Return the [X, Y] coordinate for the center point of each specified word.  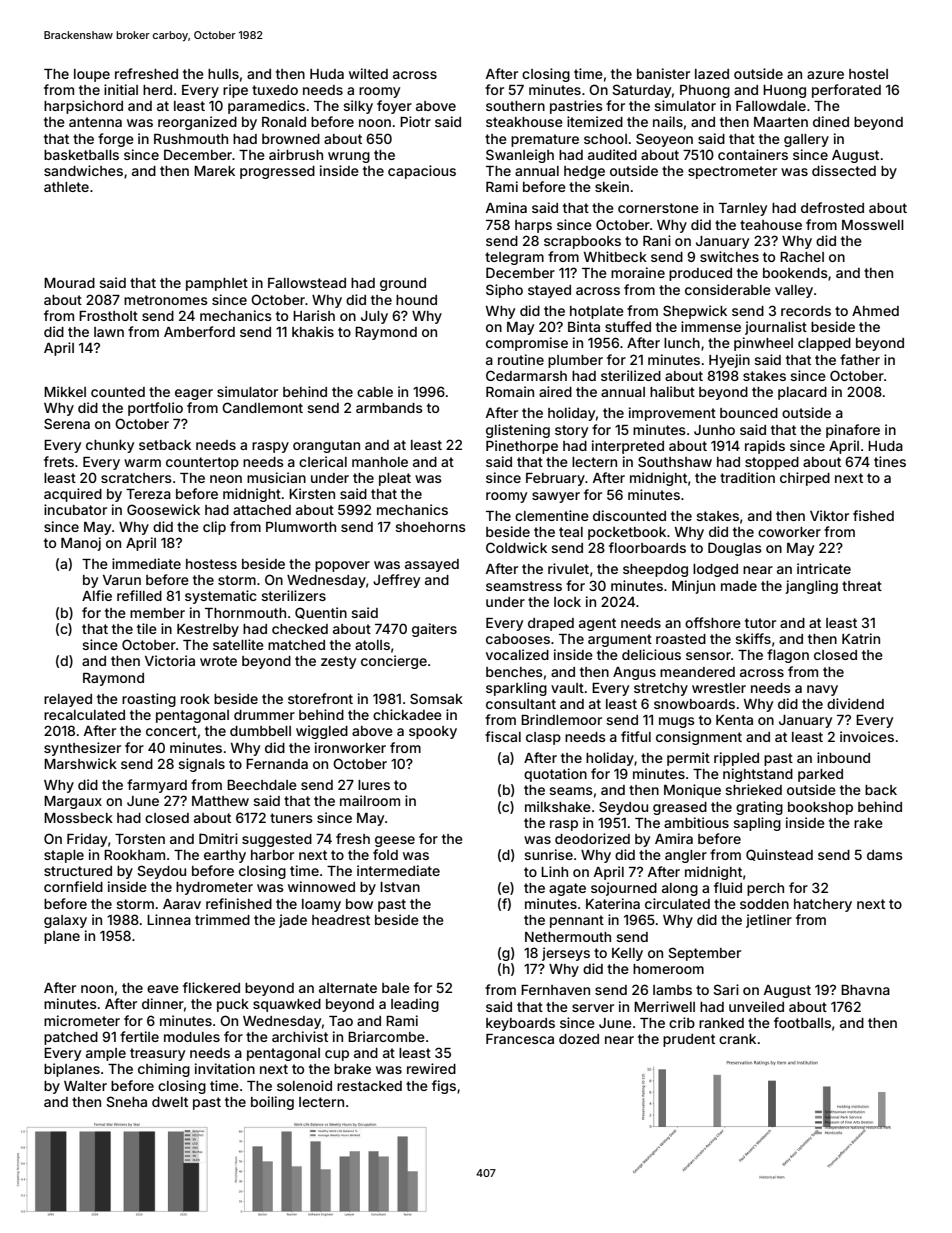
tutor [760, 623]
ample [106, 1054]
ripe [235, 91]
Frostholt [108, 316]
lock [567, 602]
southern [515, 106]
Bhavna [865, 990]
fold [385, 854]
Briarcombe [386, 1036]
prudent [689, 1040]
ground [403, 284]
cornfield [73, 886]
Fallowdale [771, 106]
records [806, 311]
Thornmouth [245, 613]
